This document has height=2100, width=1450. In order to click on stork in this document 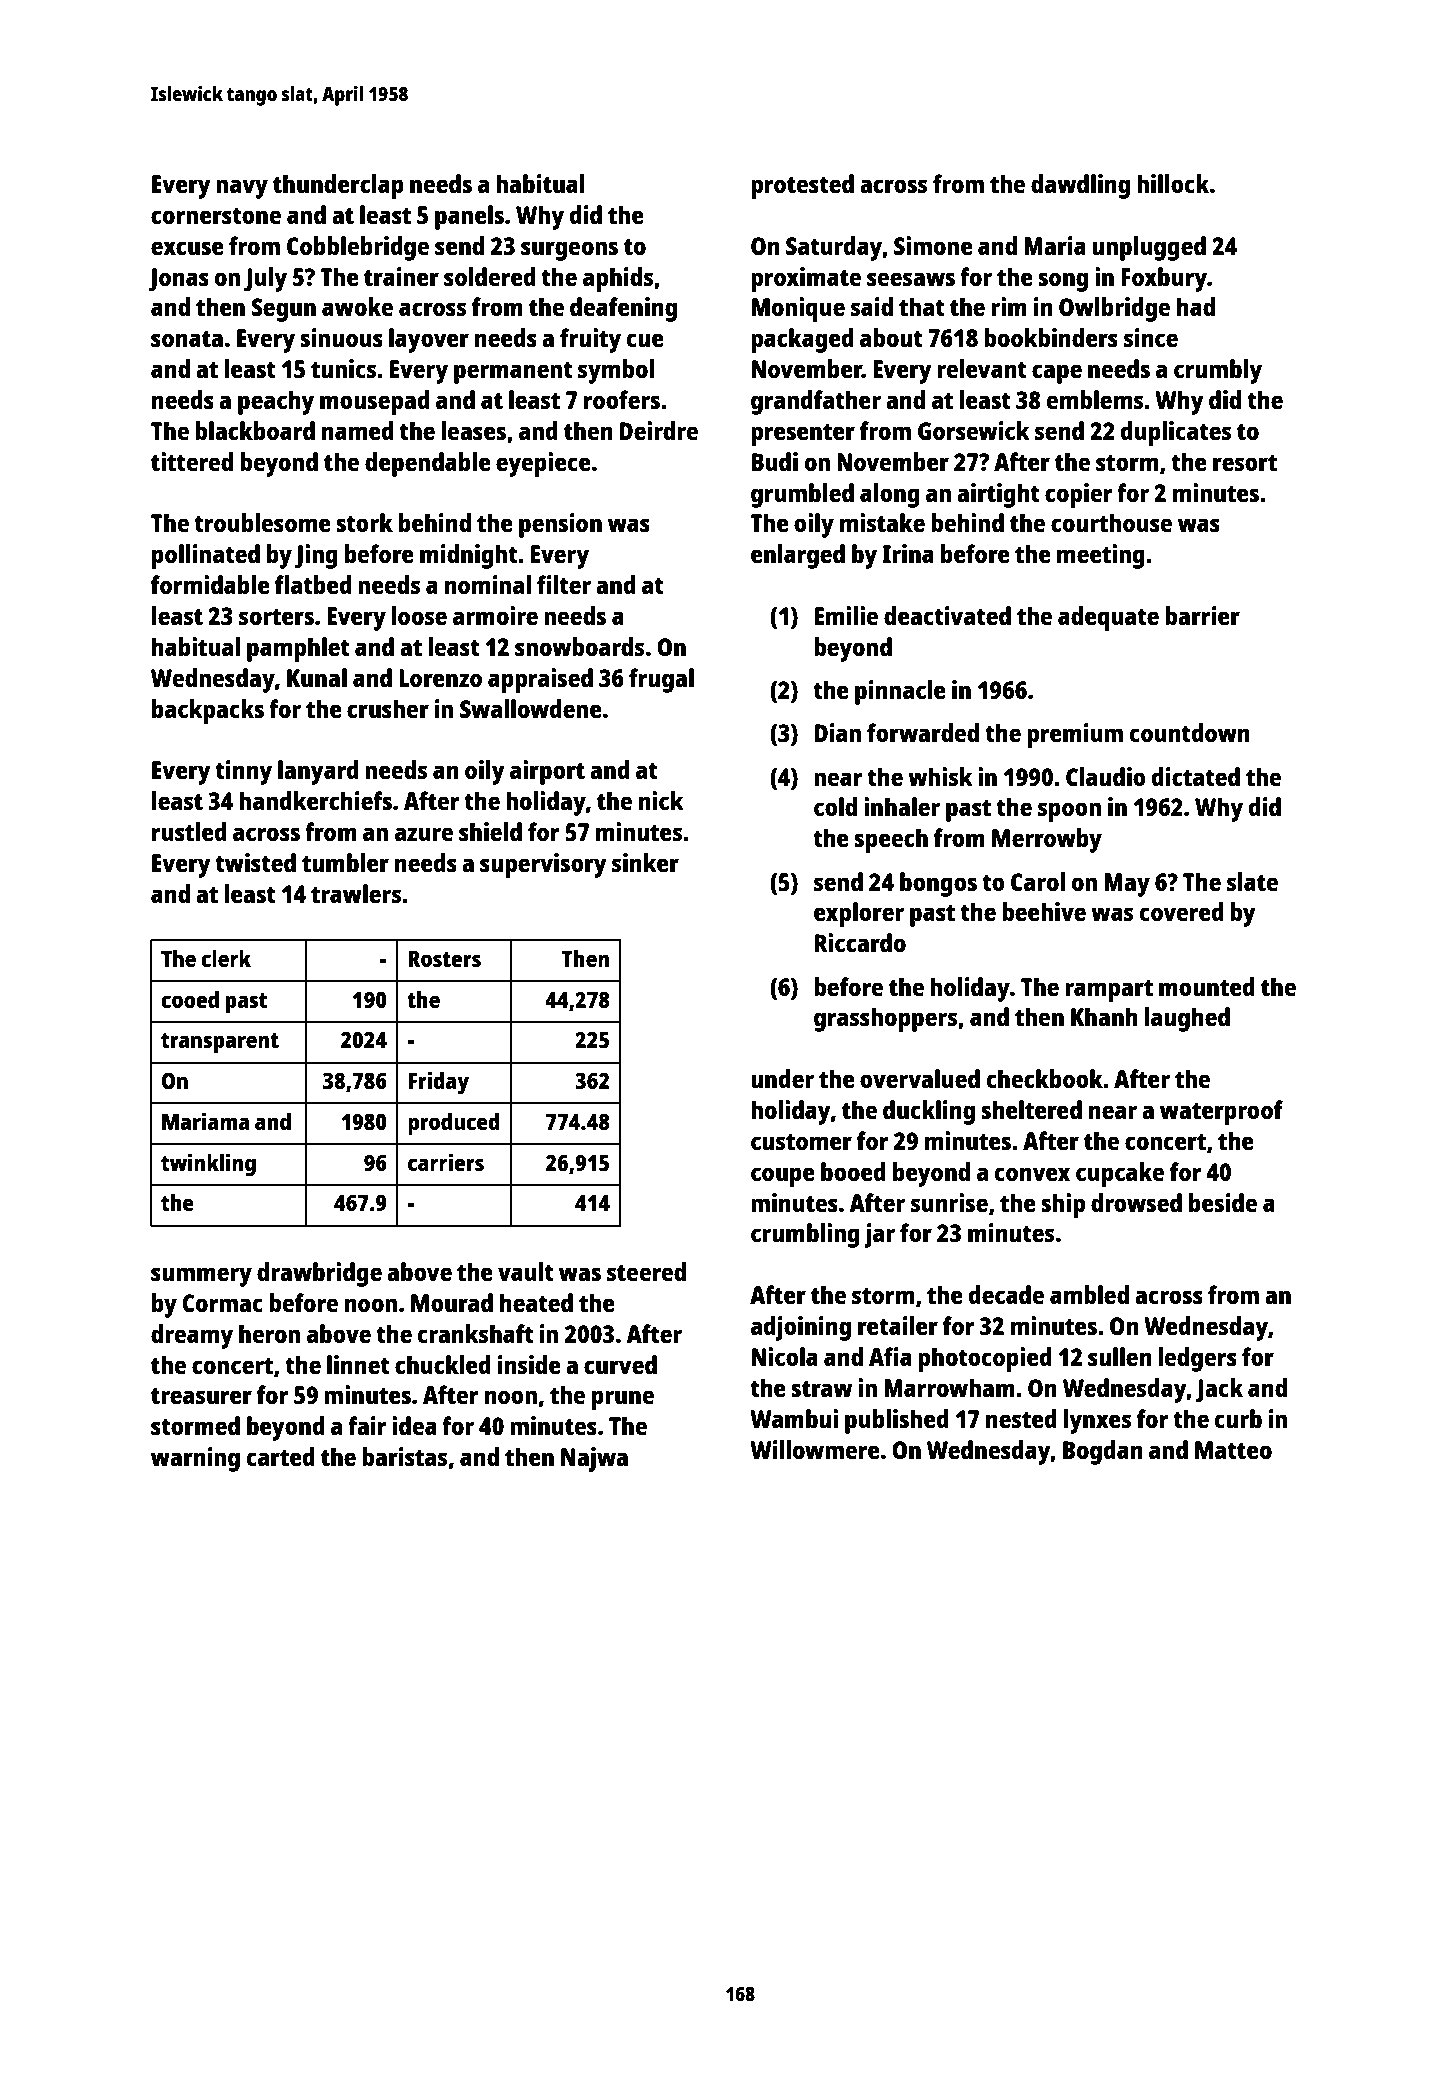, I will do `click(364, 522)`.
